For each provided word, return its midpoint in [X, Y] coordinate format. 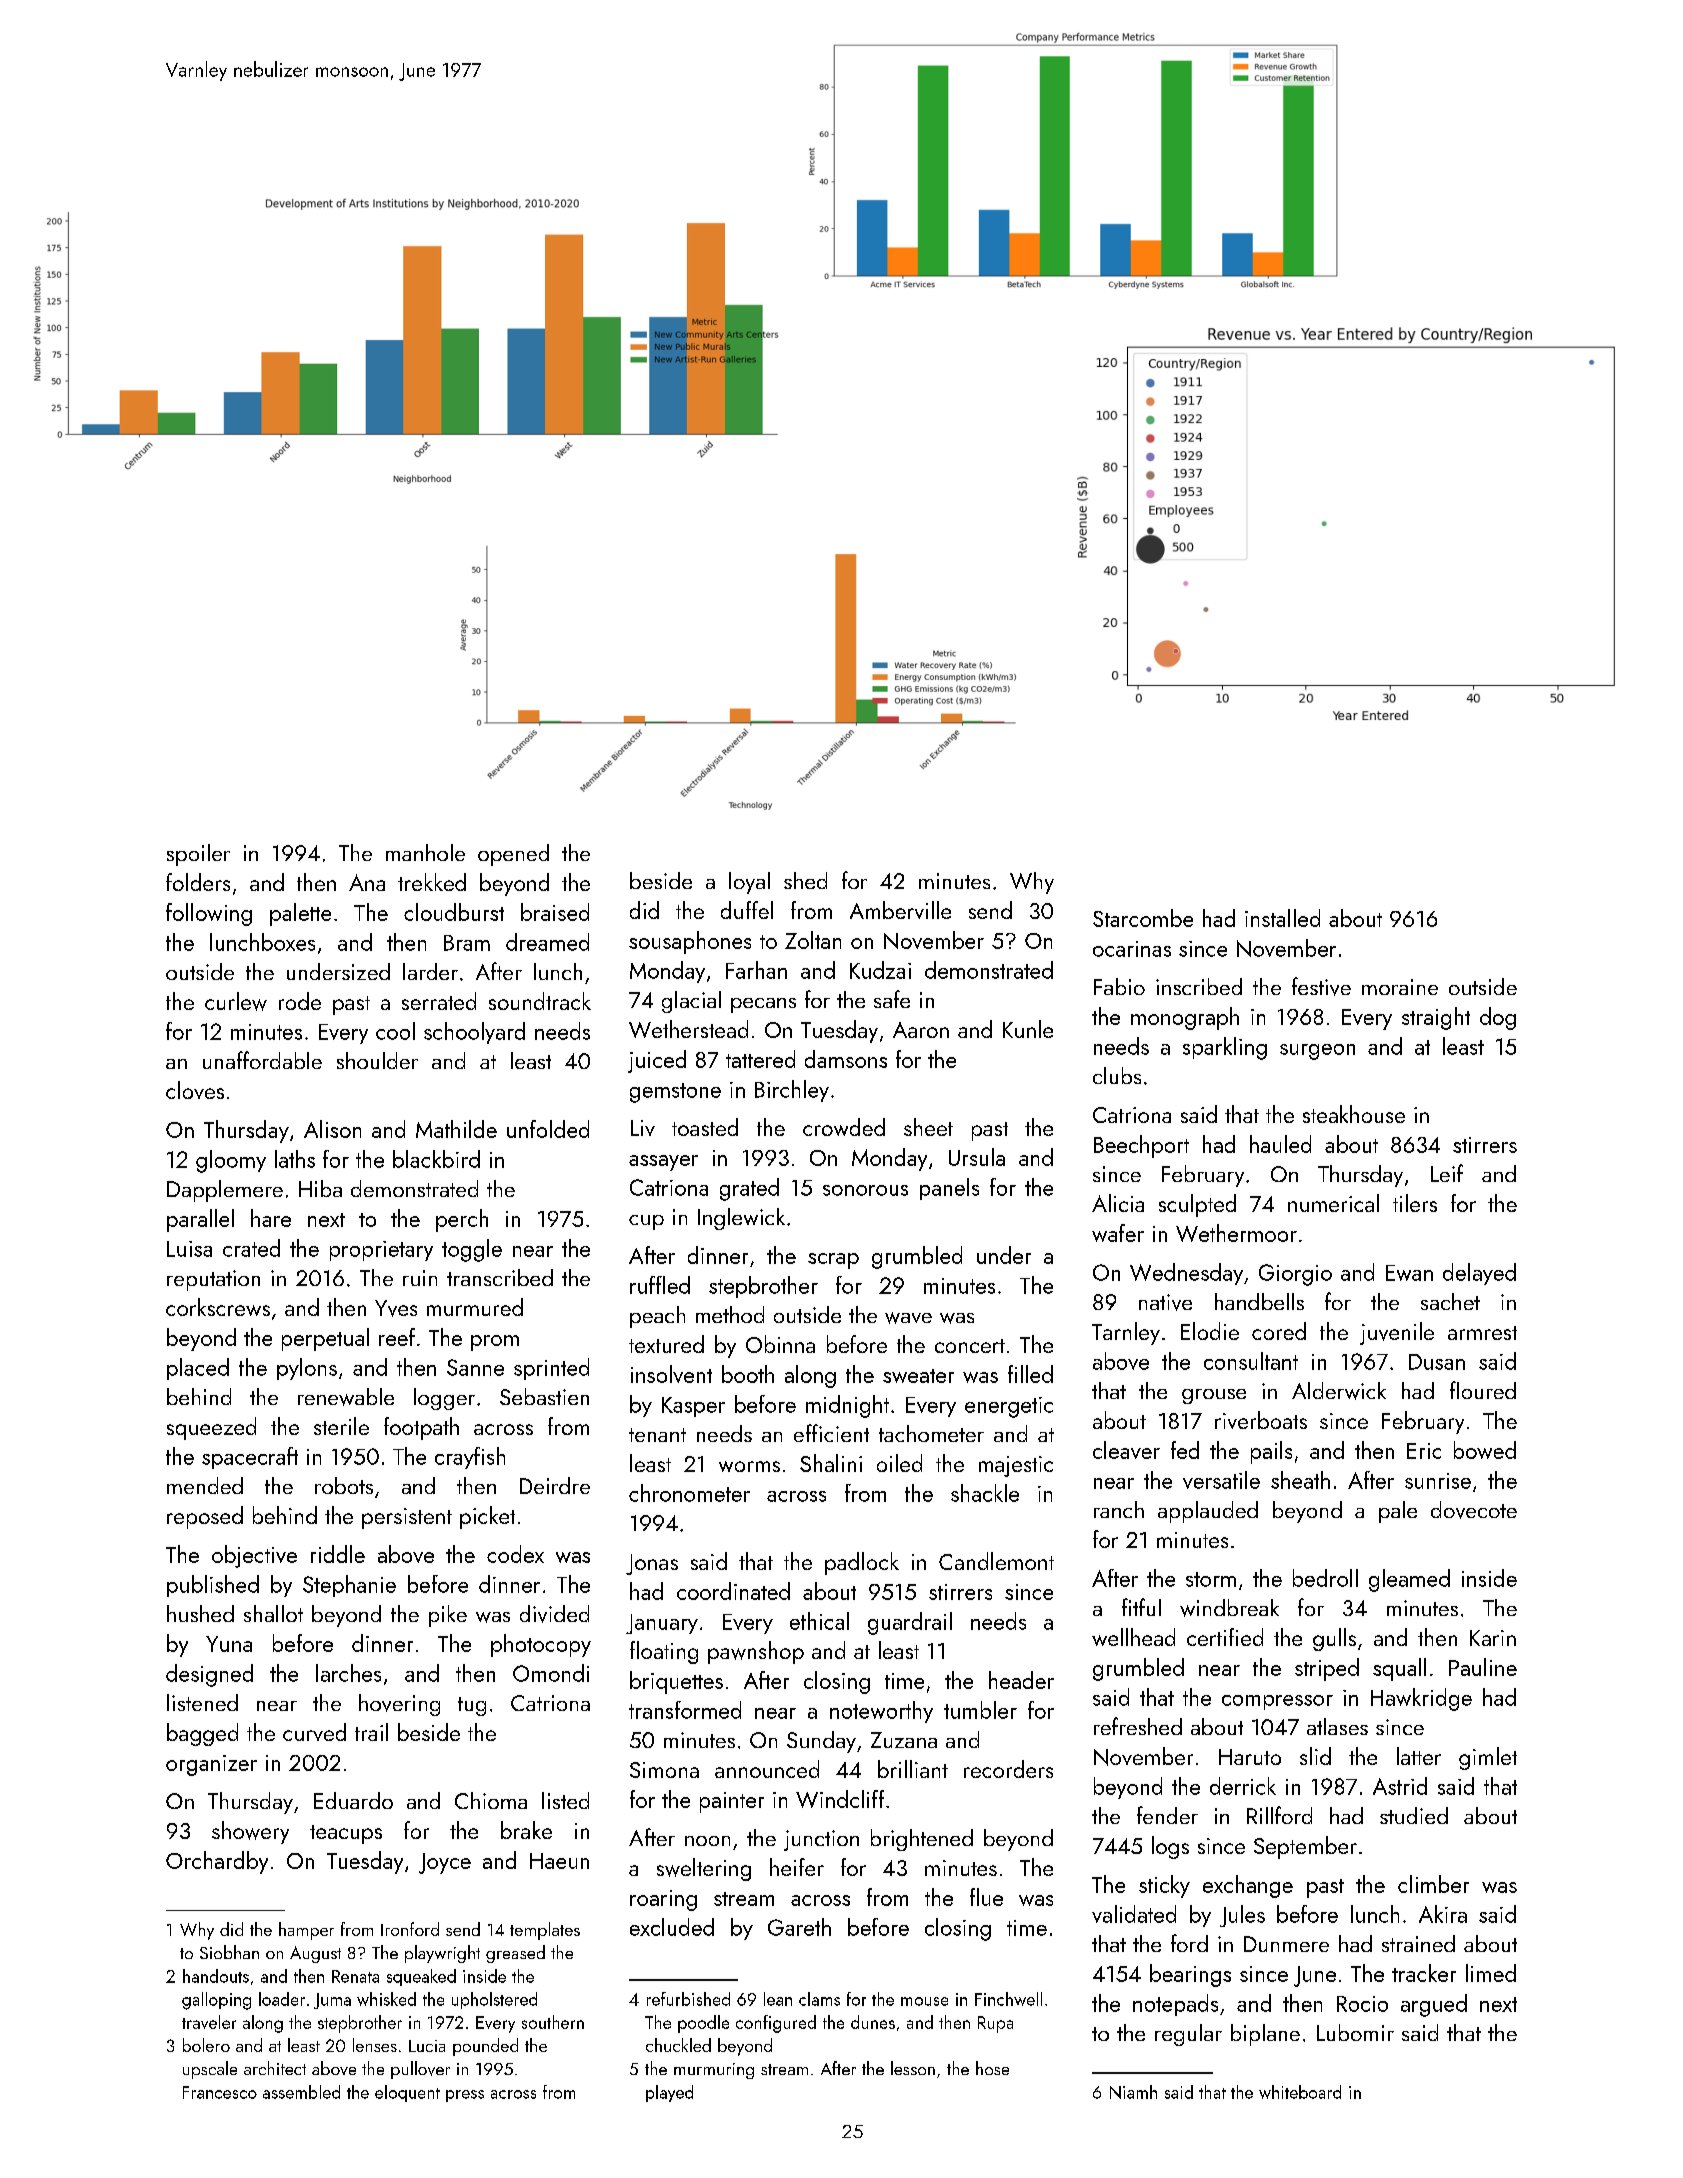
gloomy [231, 1161]
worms [749, 1466]
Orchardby [217, 1862]
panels [949, 1189]
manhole [425, 852]
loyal [749, 883]
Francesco [220, 2092]
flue [986, 1897]
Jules [1242, 1916]
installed [1282, 918]
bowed [1485, 1450]
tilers [1415, 1203]
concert [970, 1346]
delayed [1479, 1274]
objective [254, 1556]
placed [198, 1369]
